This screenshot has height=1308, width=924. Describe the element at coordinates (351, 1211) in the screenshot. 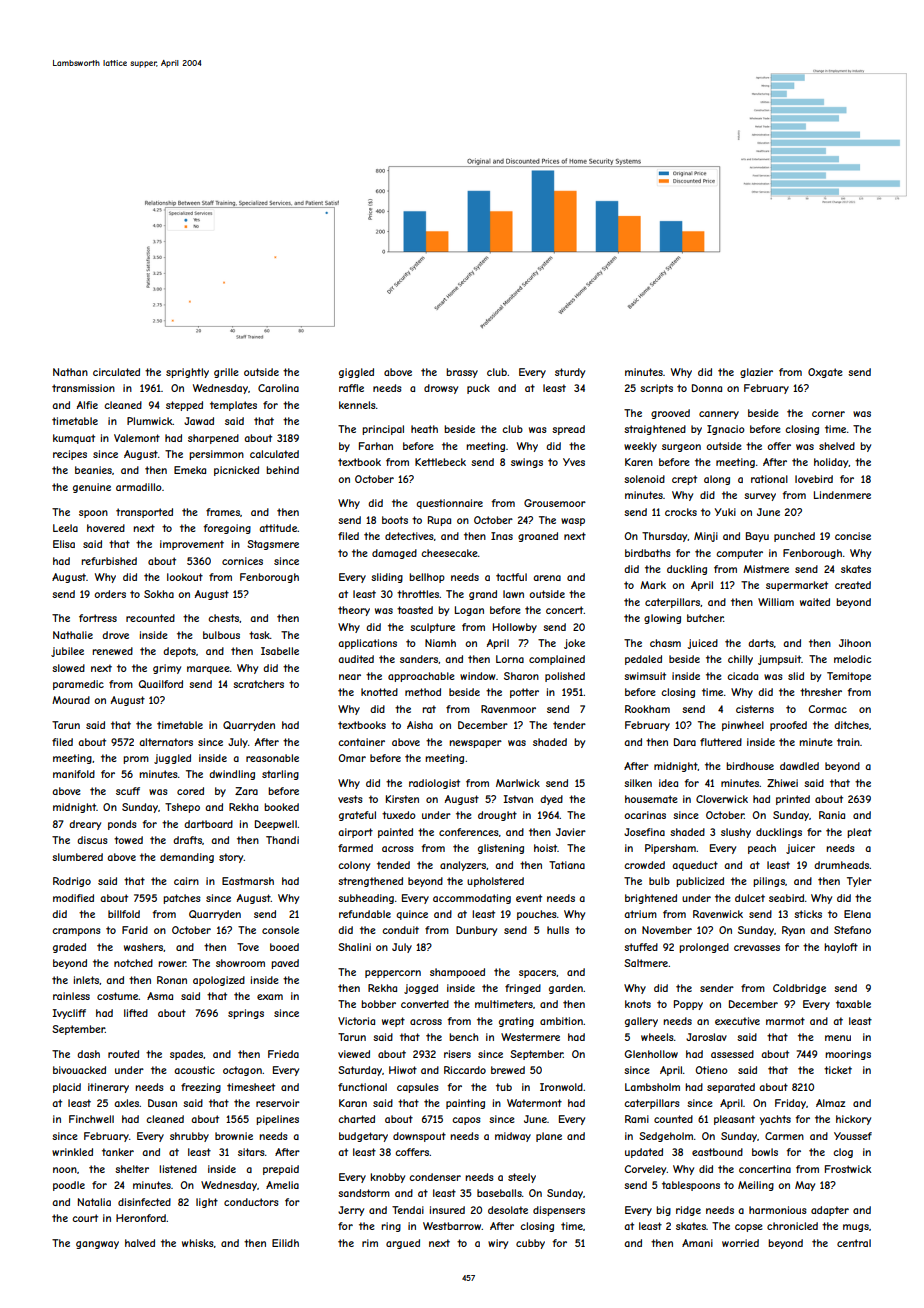

I see `Jerry` at that location.
